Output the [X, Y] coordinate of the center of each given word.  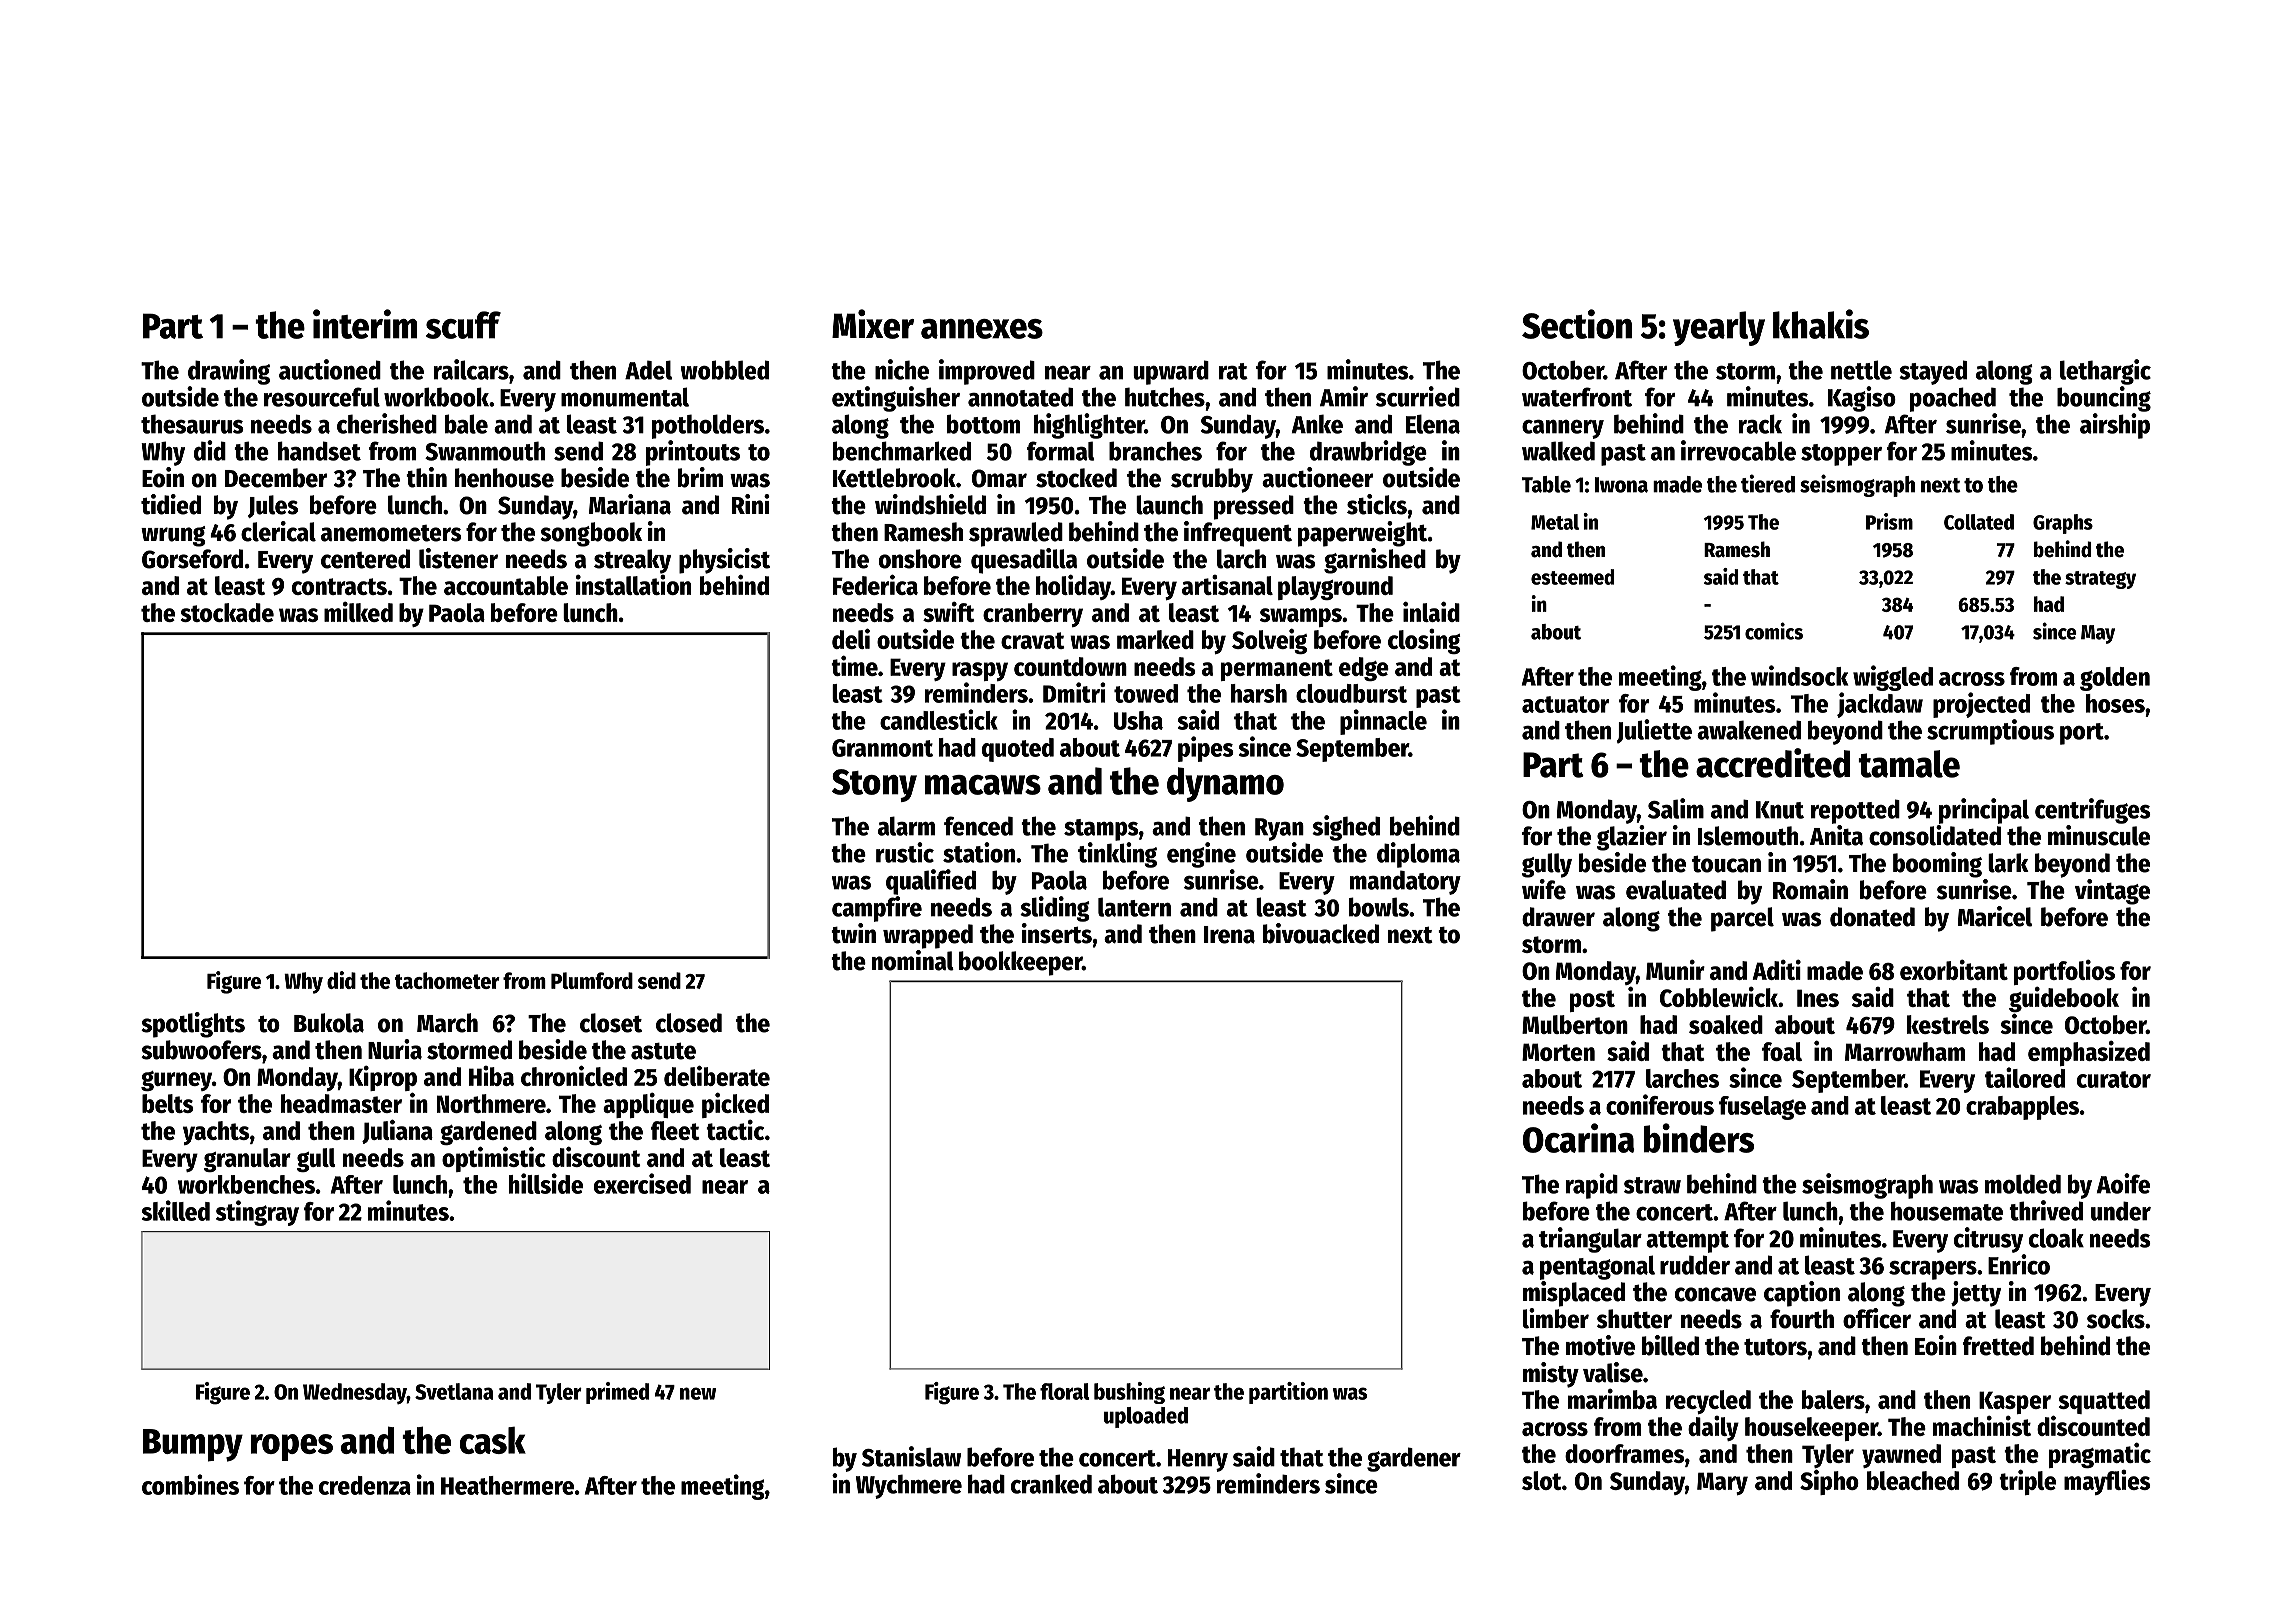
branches [1155, 451]
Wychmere [909, 1486]
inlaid [1431, 612]
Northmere [491, 1103]
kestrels [1948, 1024]
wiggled [1893, 678]
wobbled [725, 370]
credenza [365, 1485]
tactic [735, 1130]
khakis [1821, 324]
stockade [227, 612]
